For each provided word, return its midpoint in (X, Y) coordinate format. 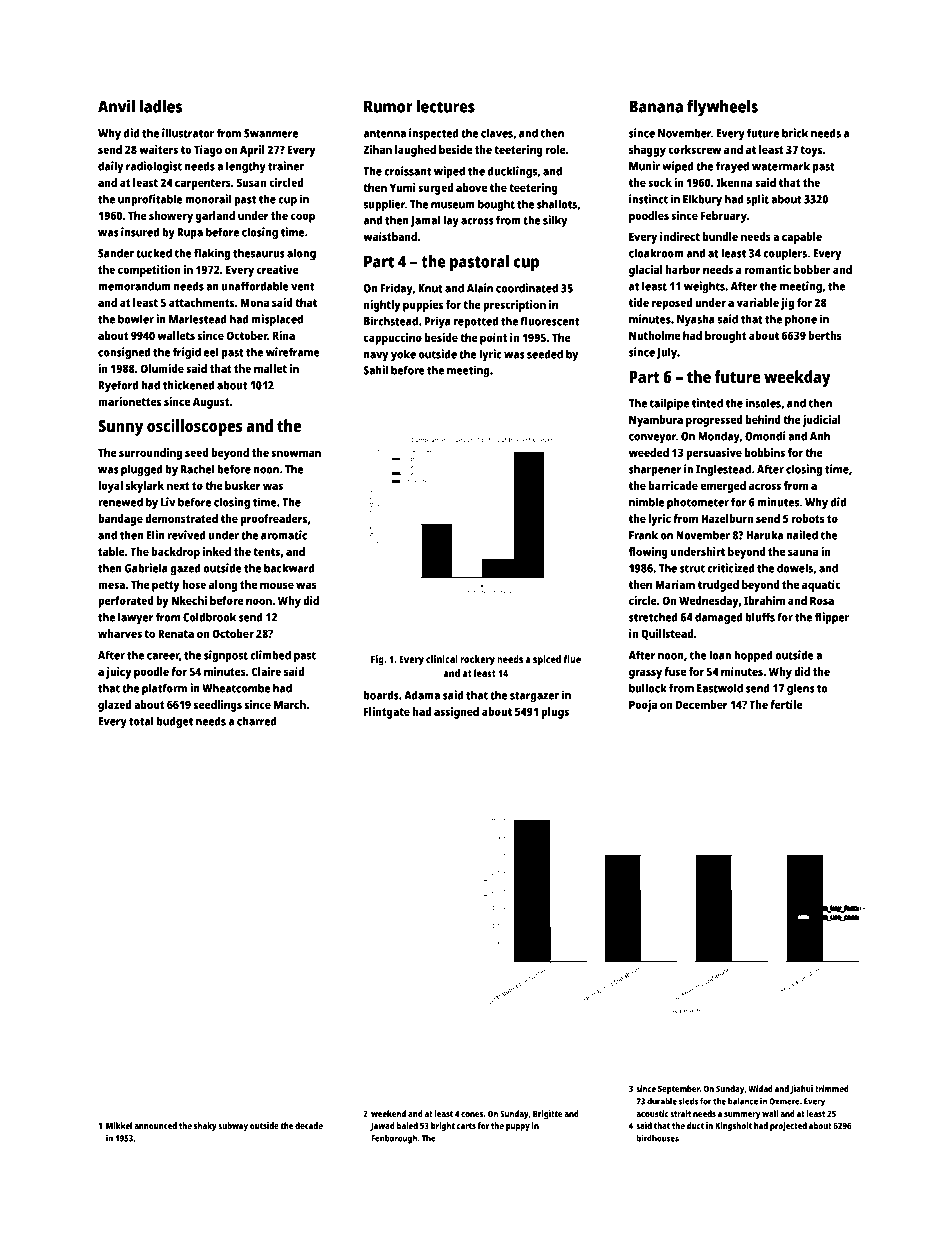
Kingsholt (733, 1126)
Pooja (643, 706)
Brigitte (548, 1114)
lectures (445, 106)
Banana (656, 106)
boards (381, 695)
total (141, 721)
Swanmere (271, 133)
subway (233, 1126)
